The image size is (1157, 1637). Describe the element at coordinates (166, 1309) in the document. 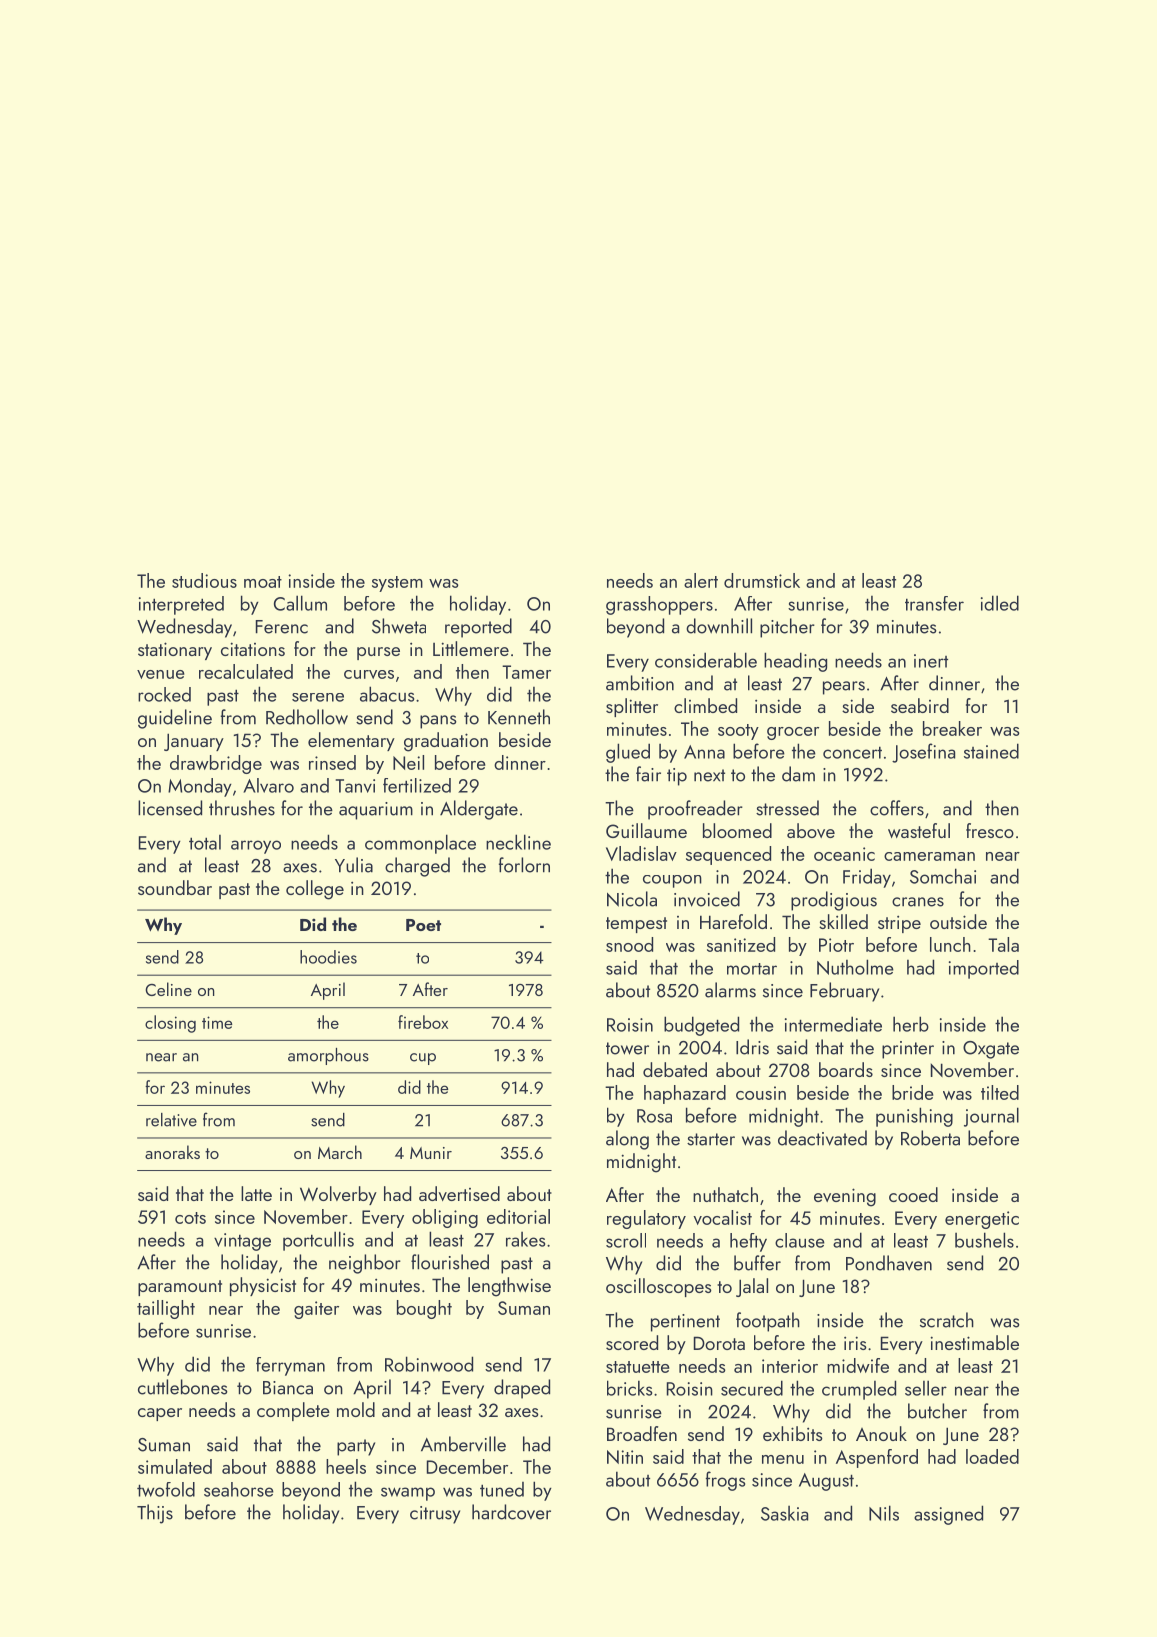

I see `taillight` at that location.
